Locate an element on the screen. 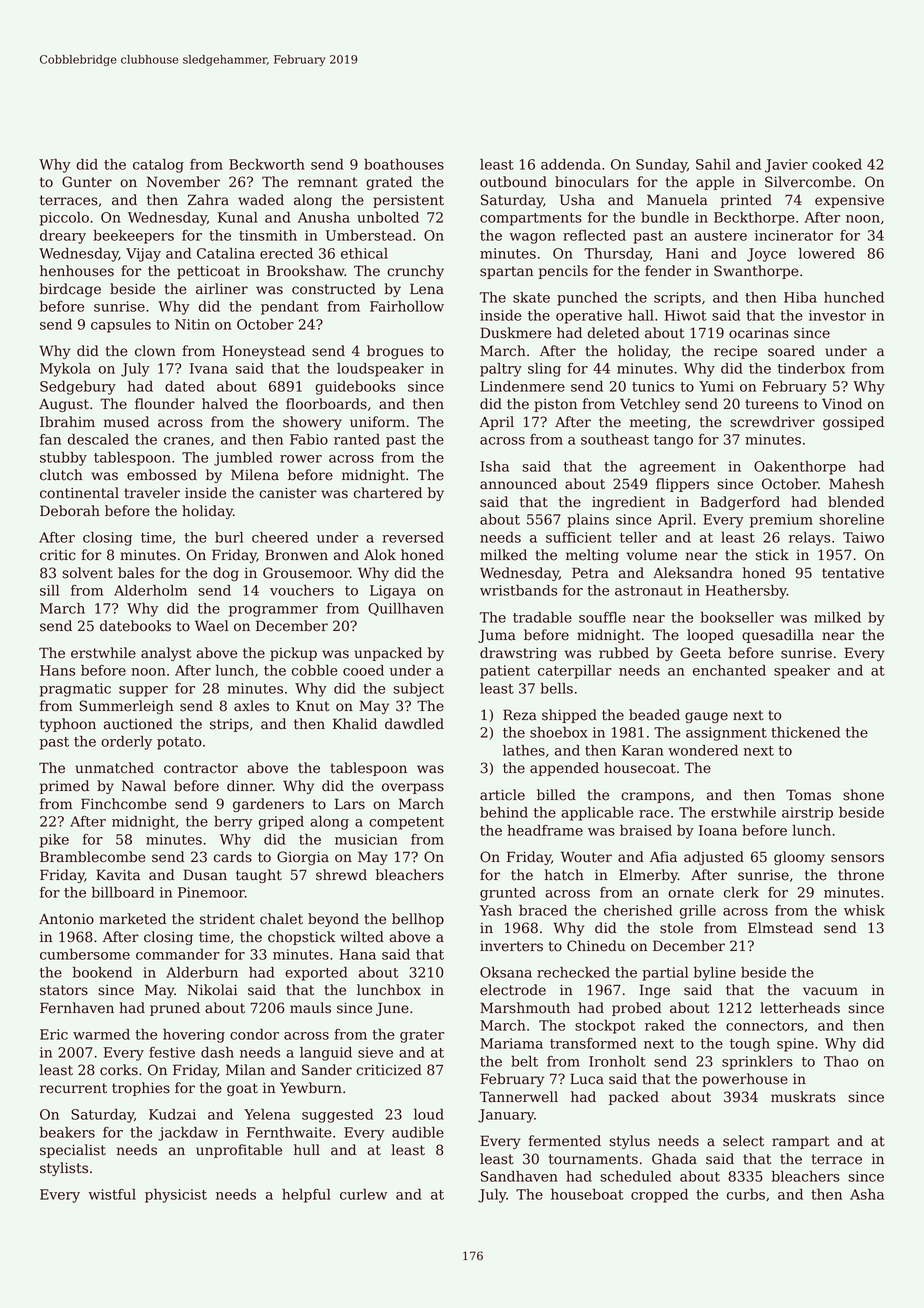 This screenshot has width=924, height=1308. cooked is located at coordinates (837, 164).
